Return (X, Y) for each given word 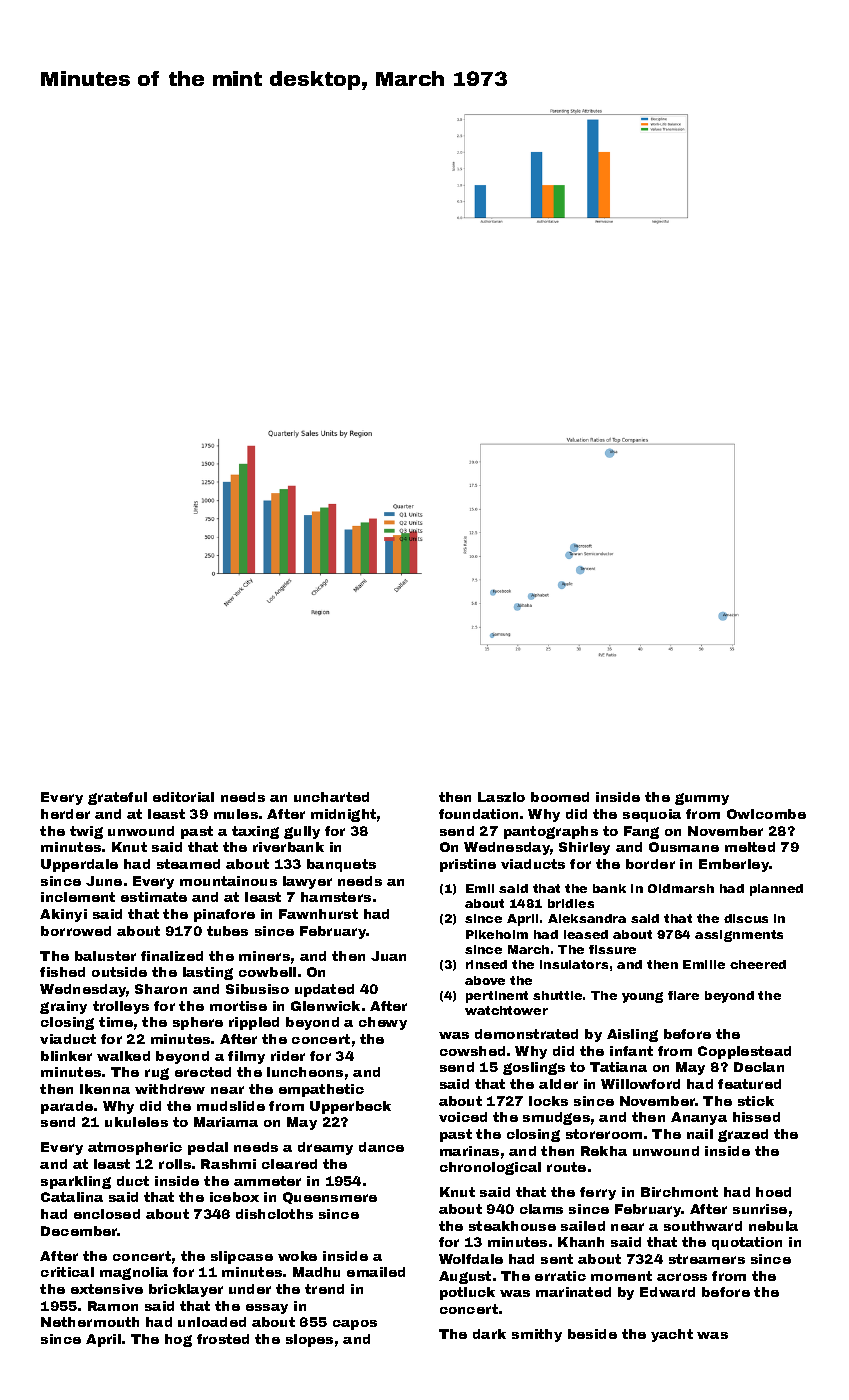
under (250, 1289)
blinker (66, 1056)
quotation (747, 1243)
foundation (478, 814)
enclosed (107, 1214)
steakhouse (512, 1226)
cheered (758, 964)
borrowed (76, 931)
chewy (383, 1023)
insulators (574, 964)
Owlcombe (766, 814)
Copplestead (744, 1052)
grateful (117, 798)
